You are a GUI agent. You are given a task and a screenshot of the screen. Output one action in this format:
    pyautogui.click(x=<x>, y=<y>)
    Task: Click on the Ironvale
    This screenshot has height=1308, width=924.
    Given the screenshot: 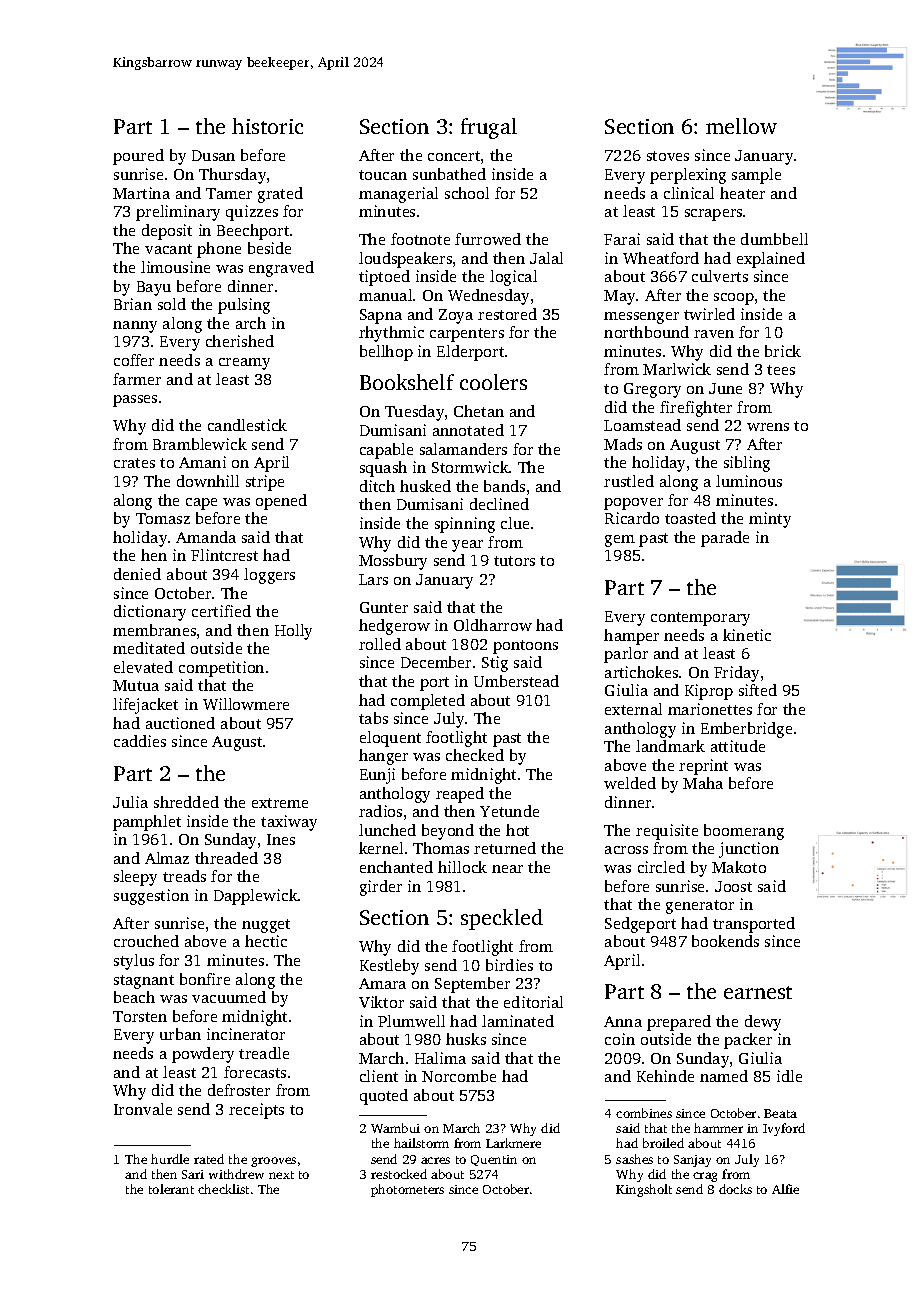 What is the action you would take?
    pyautogui.click(x=143, y=1109)
